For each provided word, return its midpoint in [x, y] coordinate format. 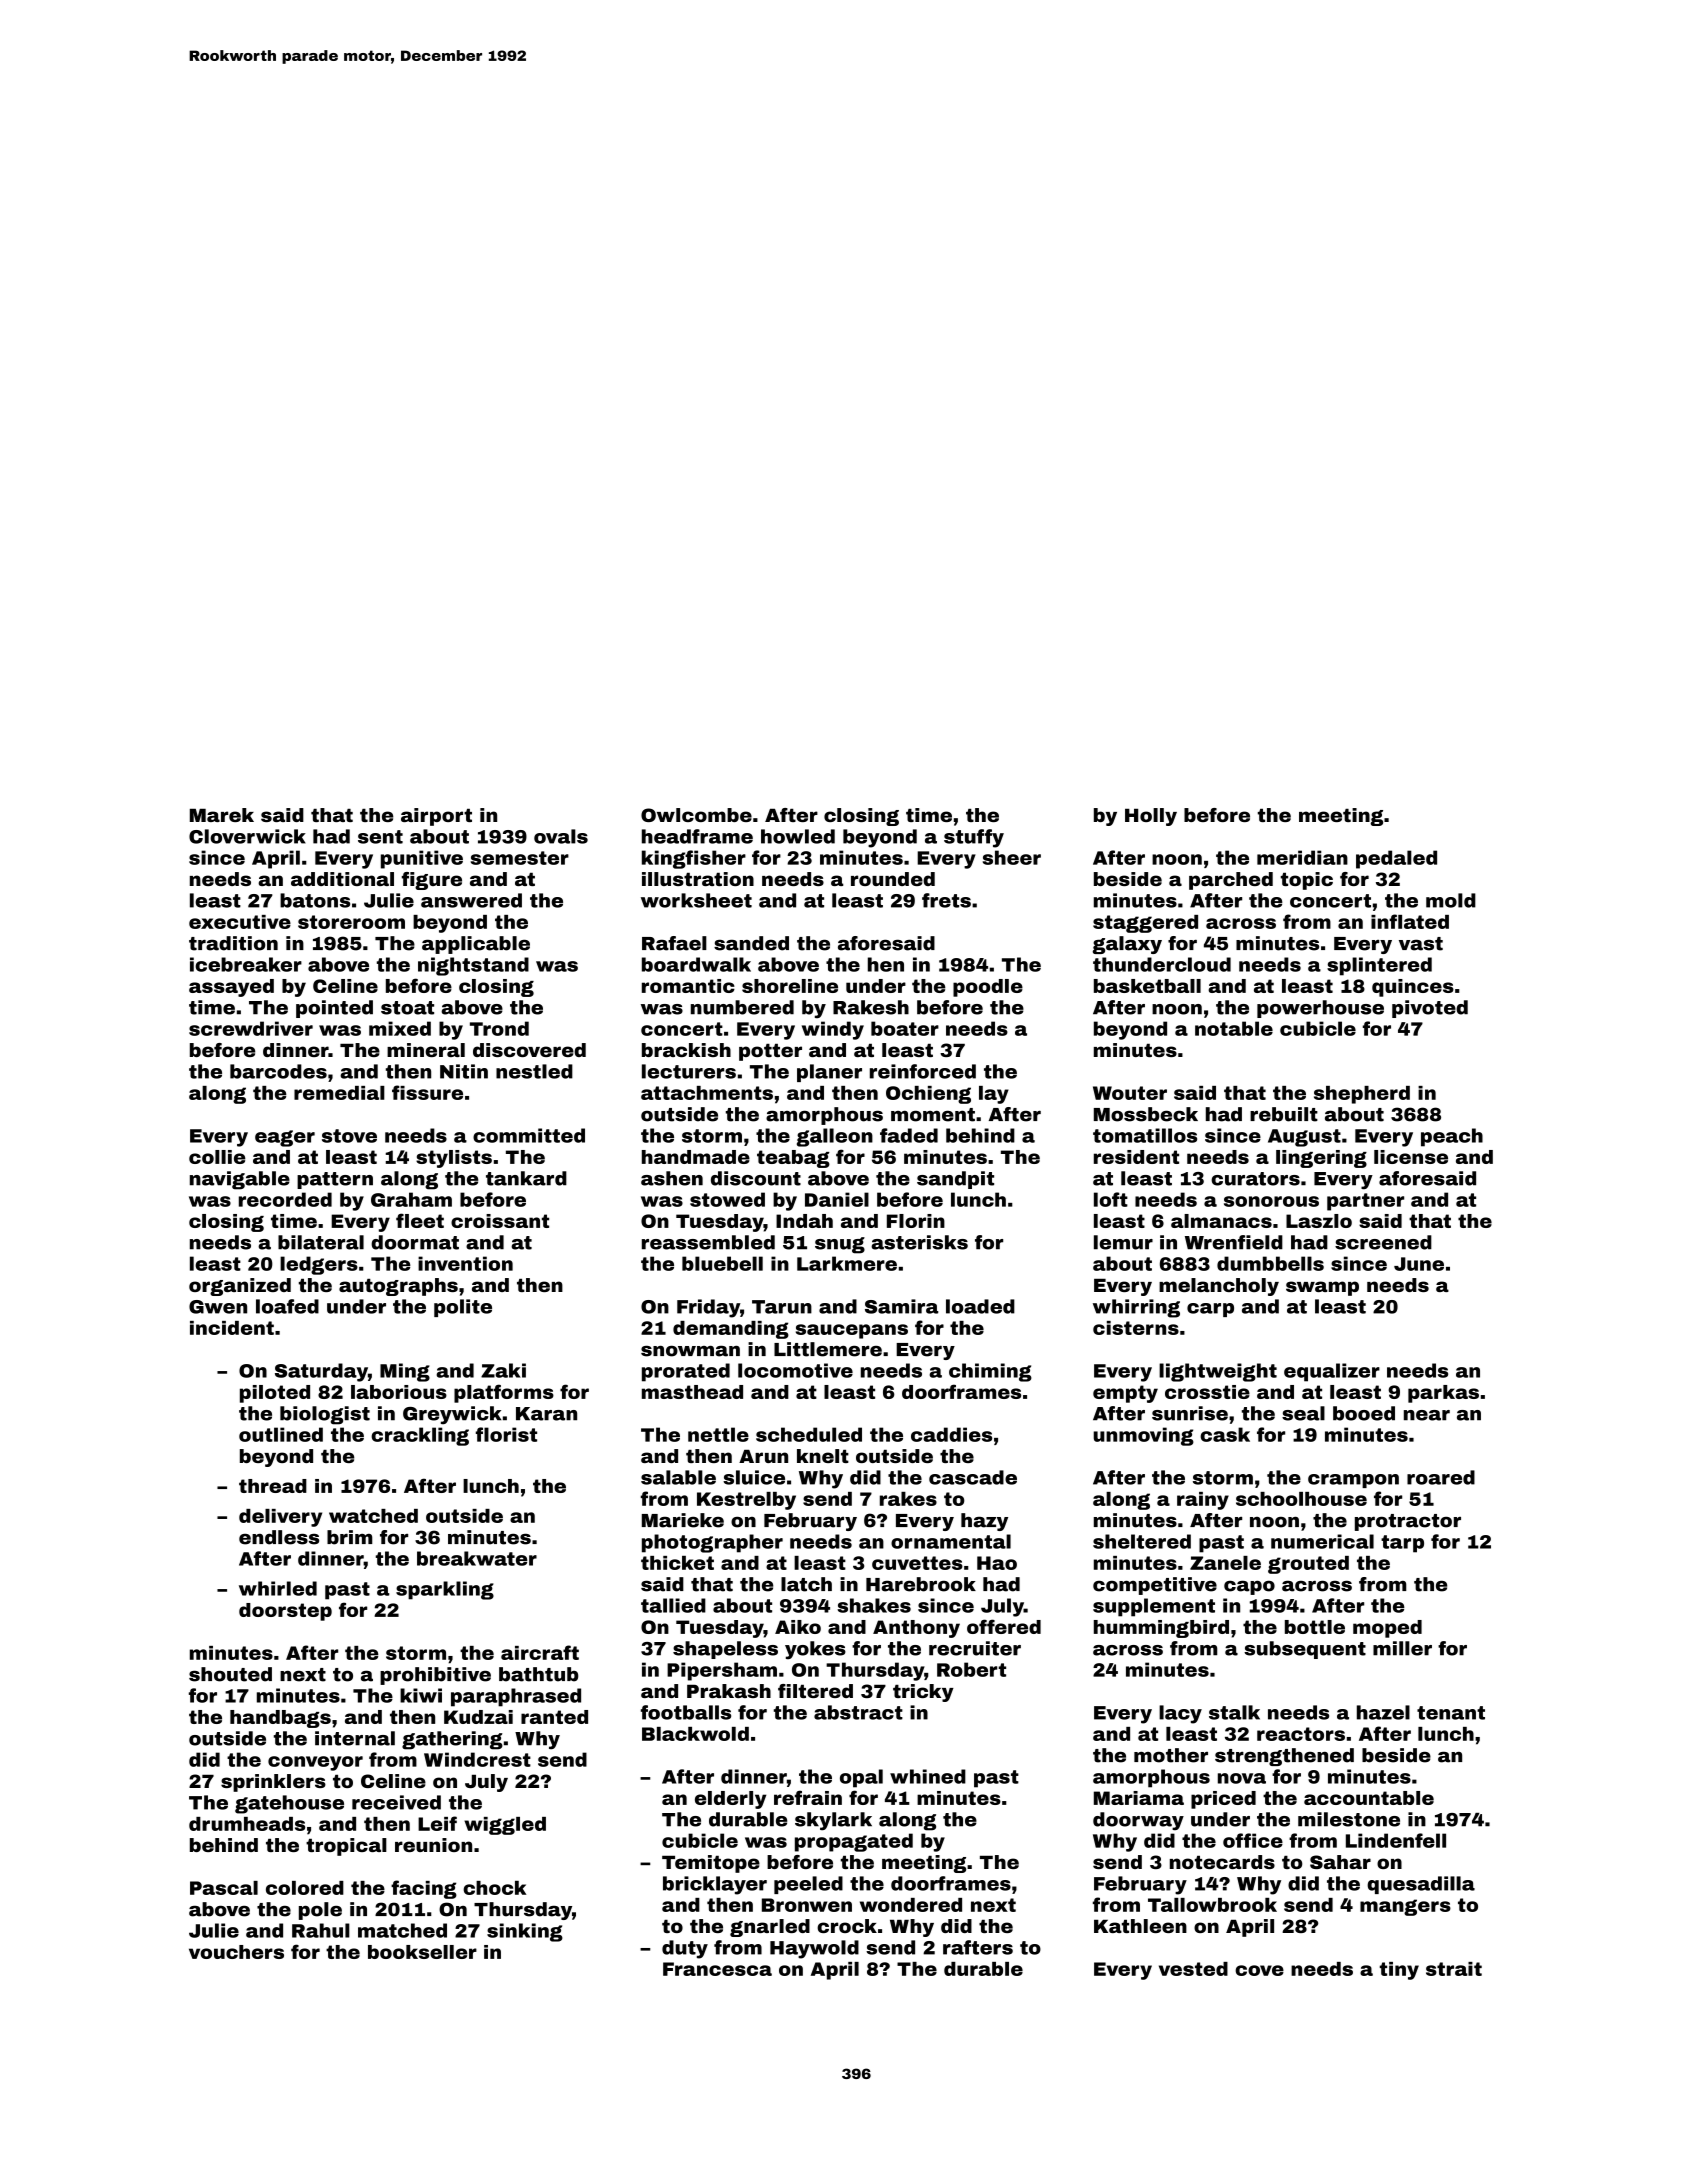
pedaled [1396, 859]
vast [1421, 944]
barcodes [278, 1071]
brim [349, 1537]
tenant [1451, 1713]
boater [905, 1028]
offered [1004, 1626]
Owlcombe [696, 815]
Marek [222, 815]
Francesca [717, 1969]
